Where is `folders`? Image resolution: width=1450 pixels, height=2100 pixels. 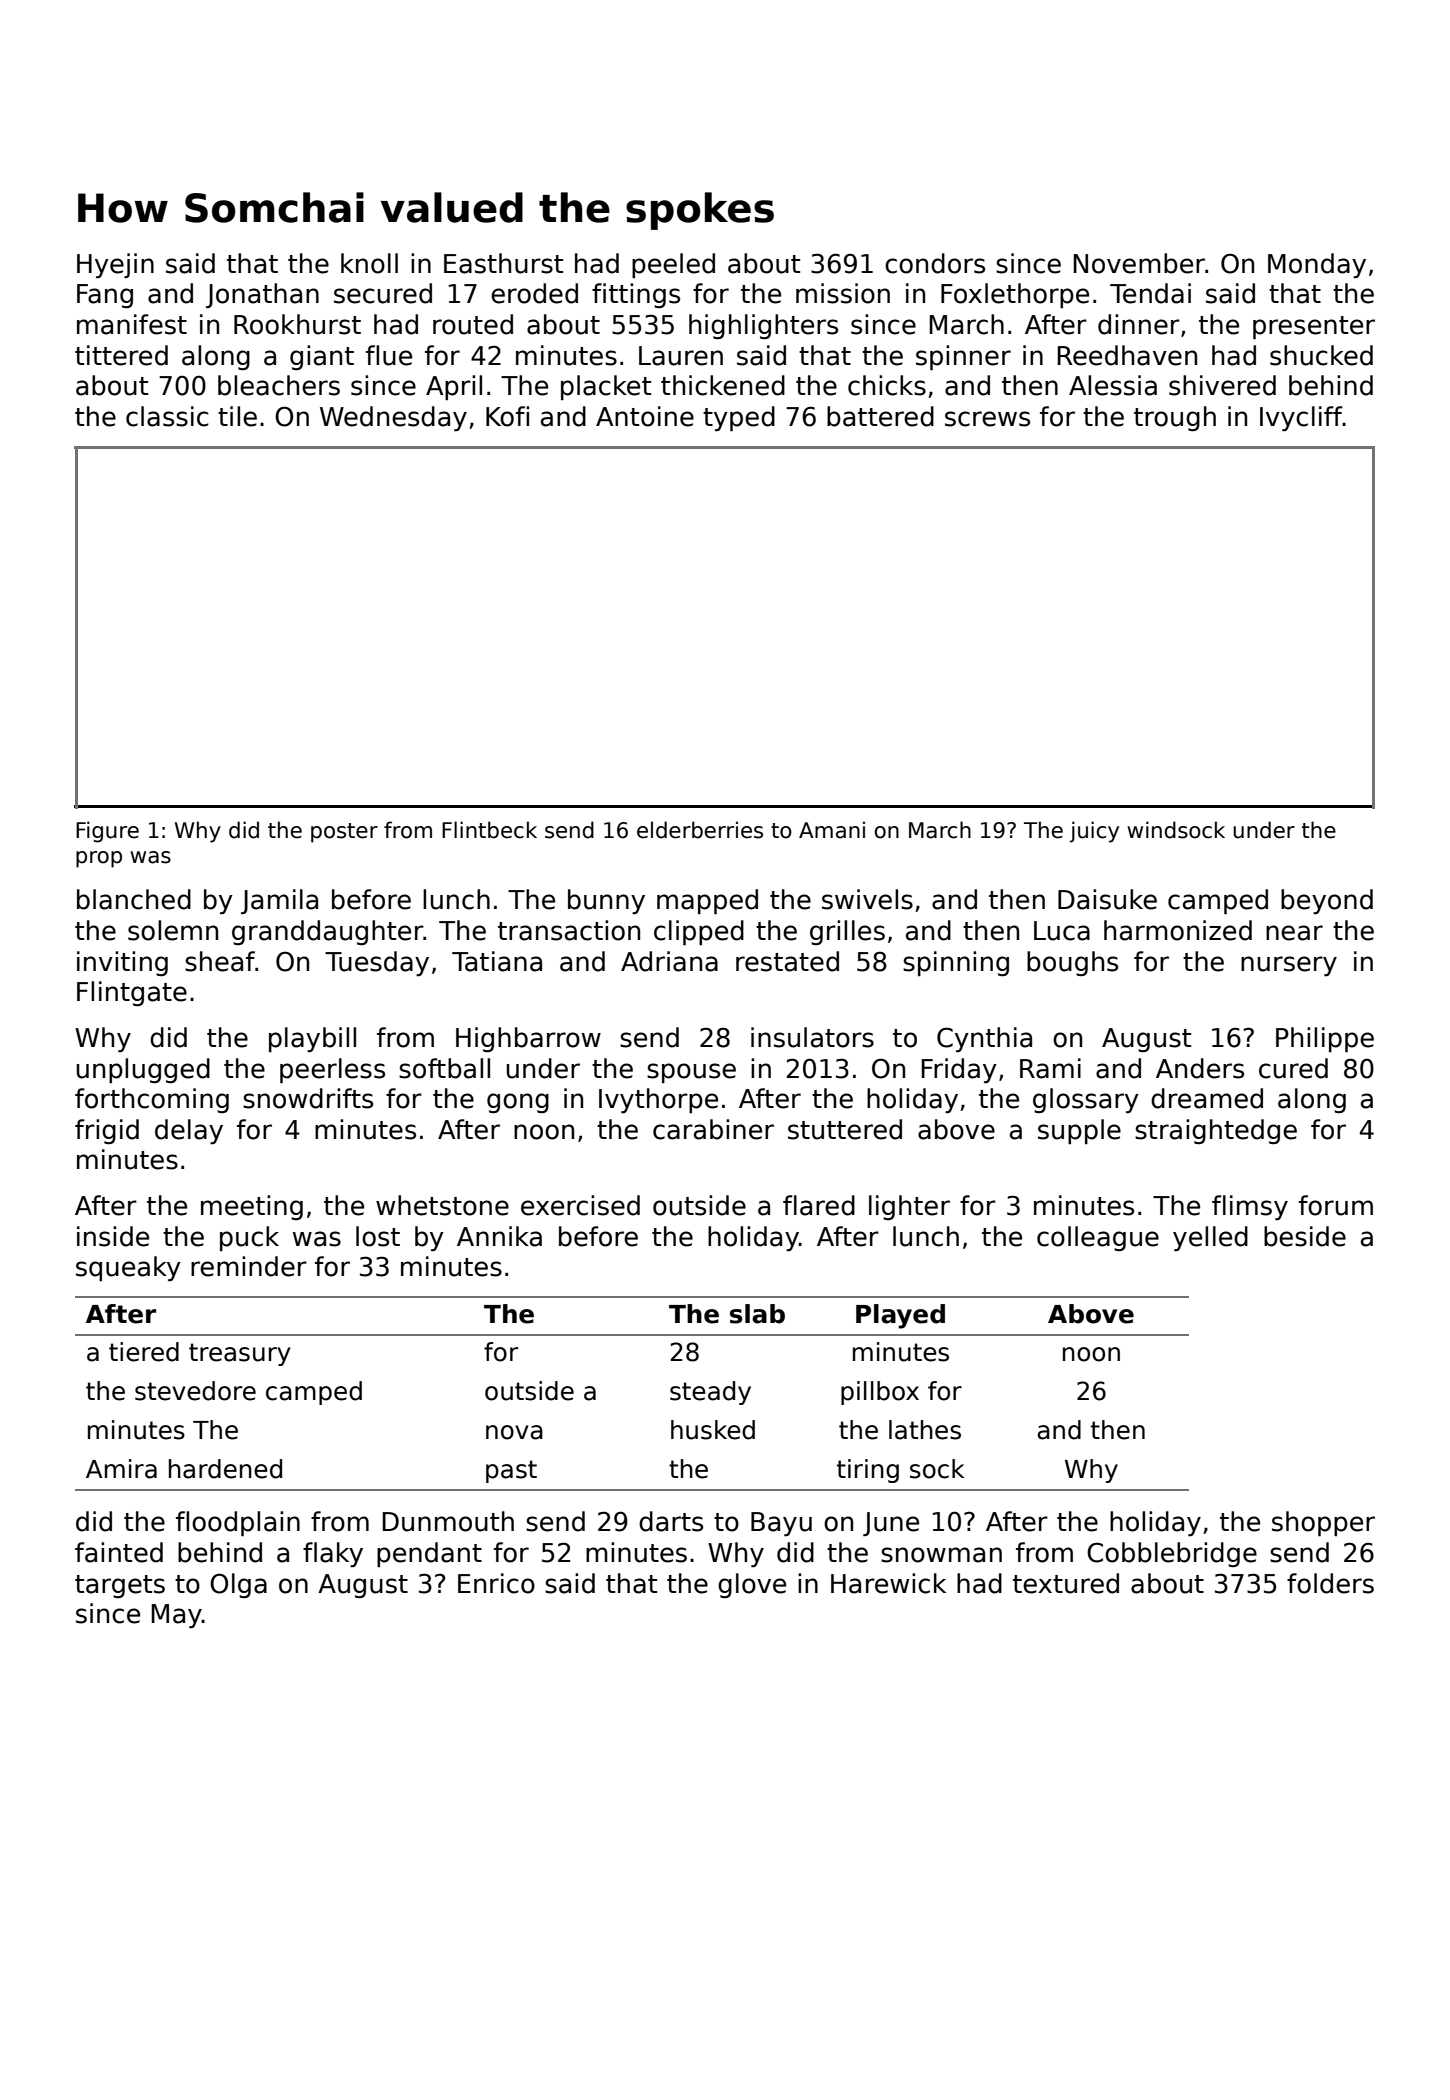
folders is located at coordinates (1330, 1583).
